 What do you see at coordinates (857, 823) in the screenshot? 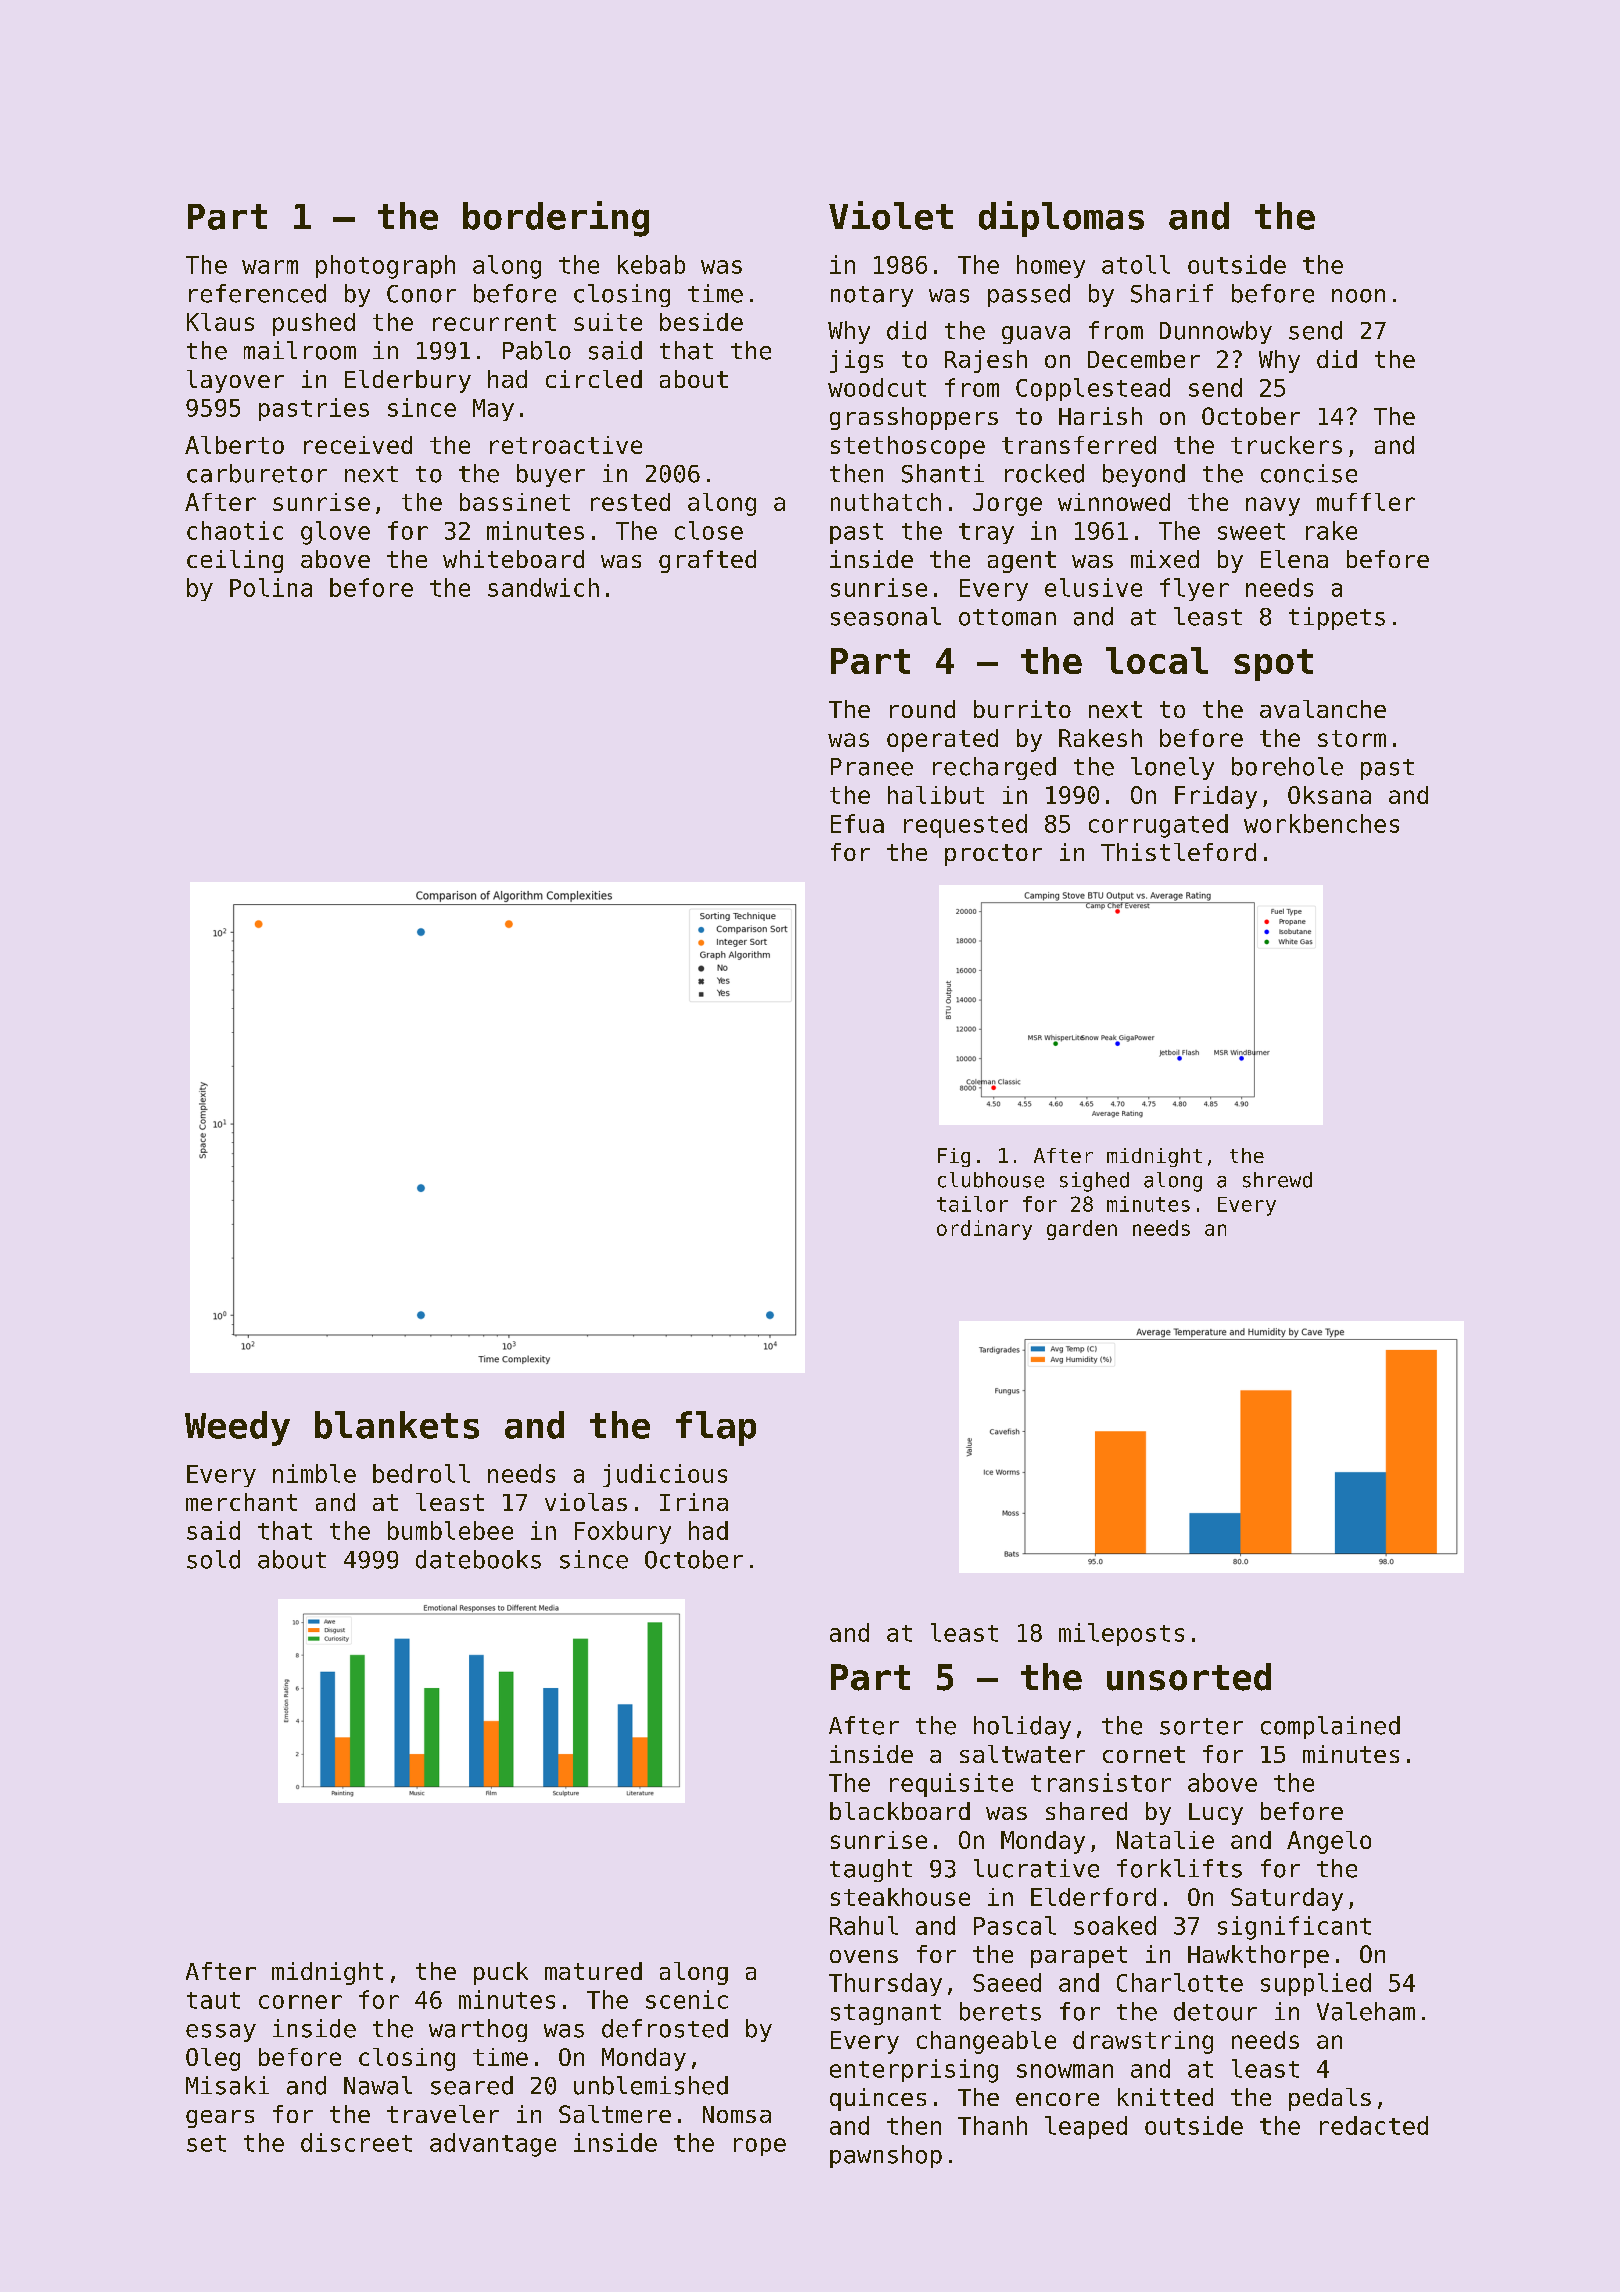
I see `Efua` at bounding box center [857, 823].
